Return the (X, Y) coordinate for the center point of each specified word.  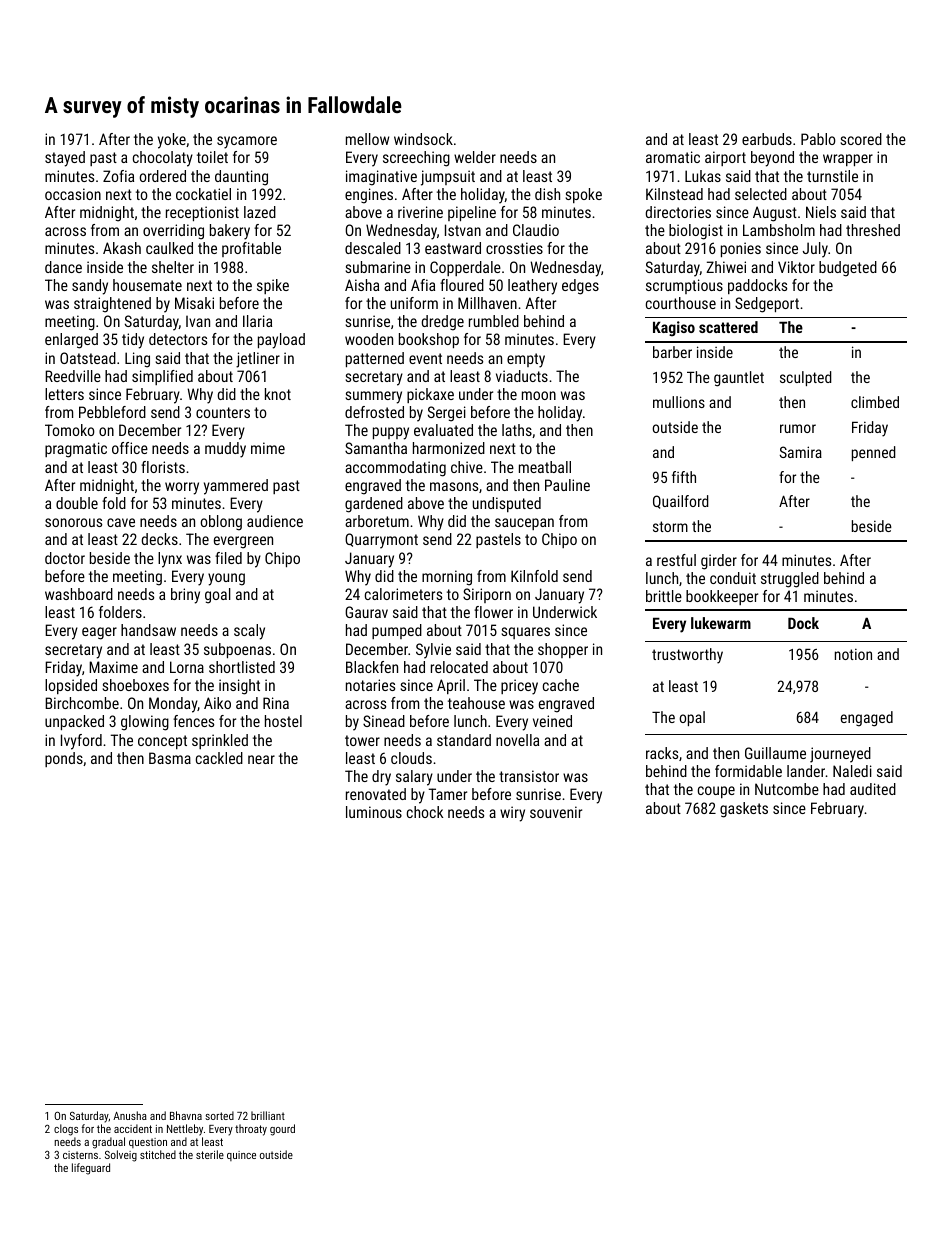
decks (159, 539)
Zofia (118, 176)
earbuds (767, 139)
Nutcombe (787, 789)
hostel (283, 721)
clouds (411, 758)
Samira (800, 452)
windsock (423, 139)
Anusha (130, 1115)
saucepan (524, 524)
